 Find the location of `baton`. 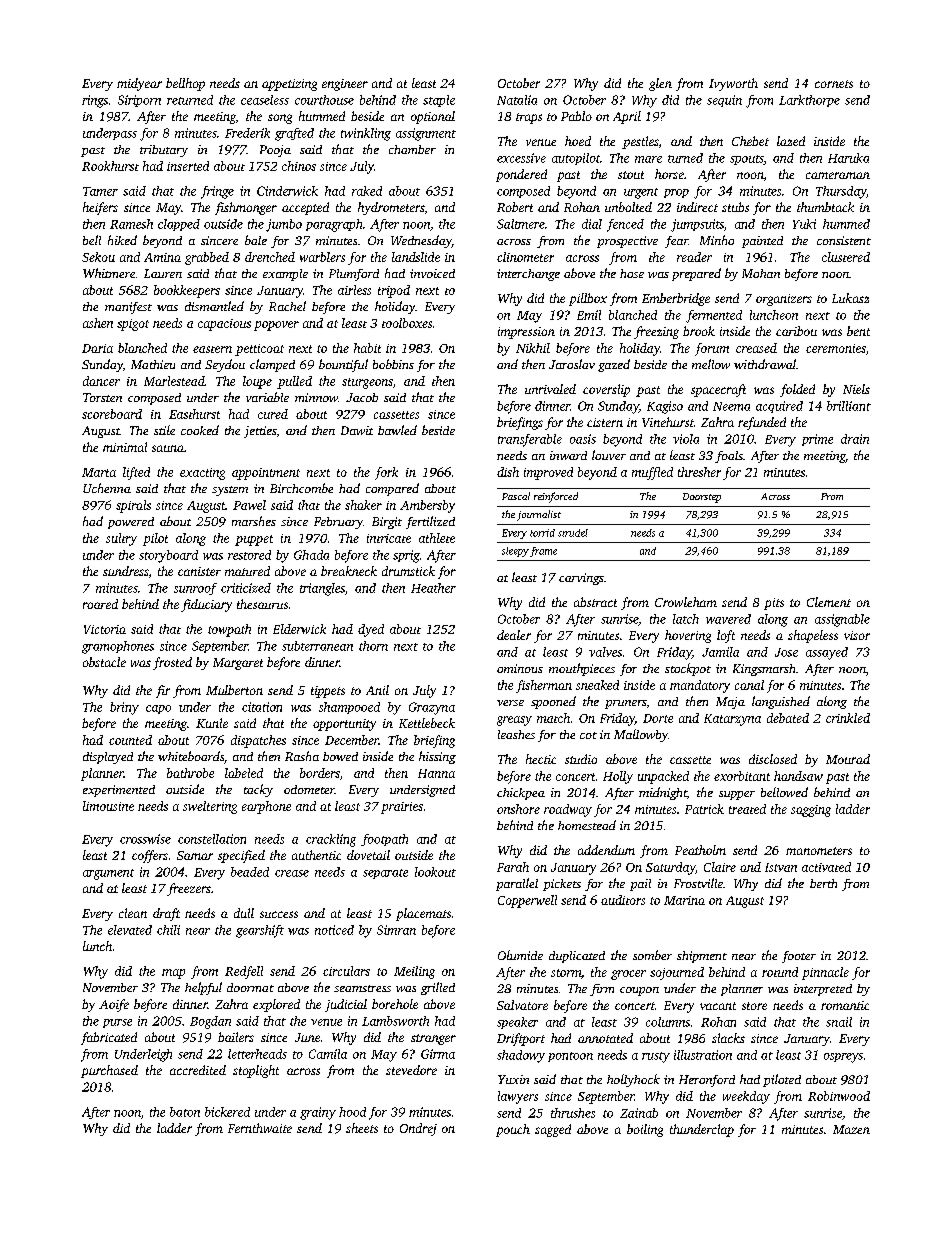

baton is located at coordinates (185, 1112).
